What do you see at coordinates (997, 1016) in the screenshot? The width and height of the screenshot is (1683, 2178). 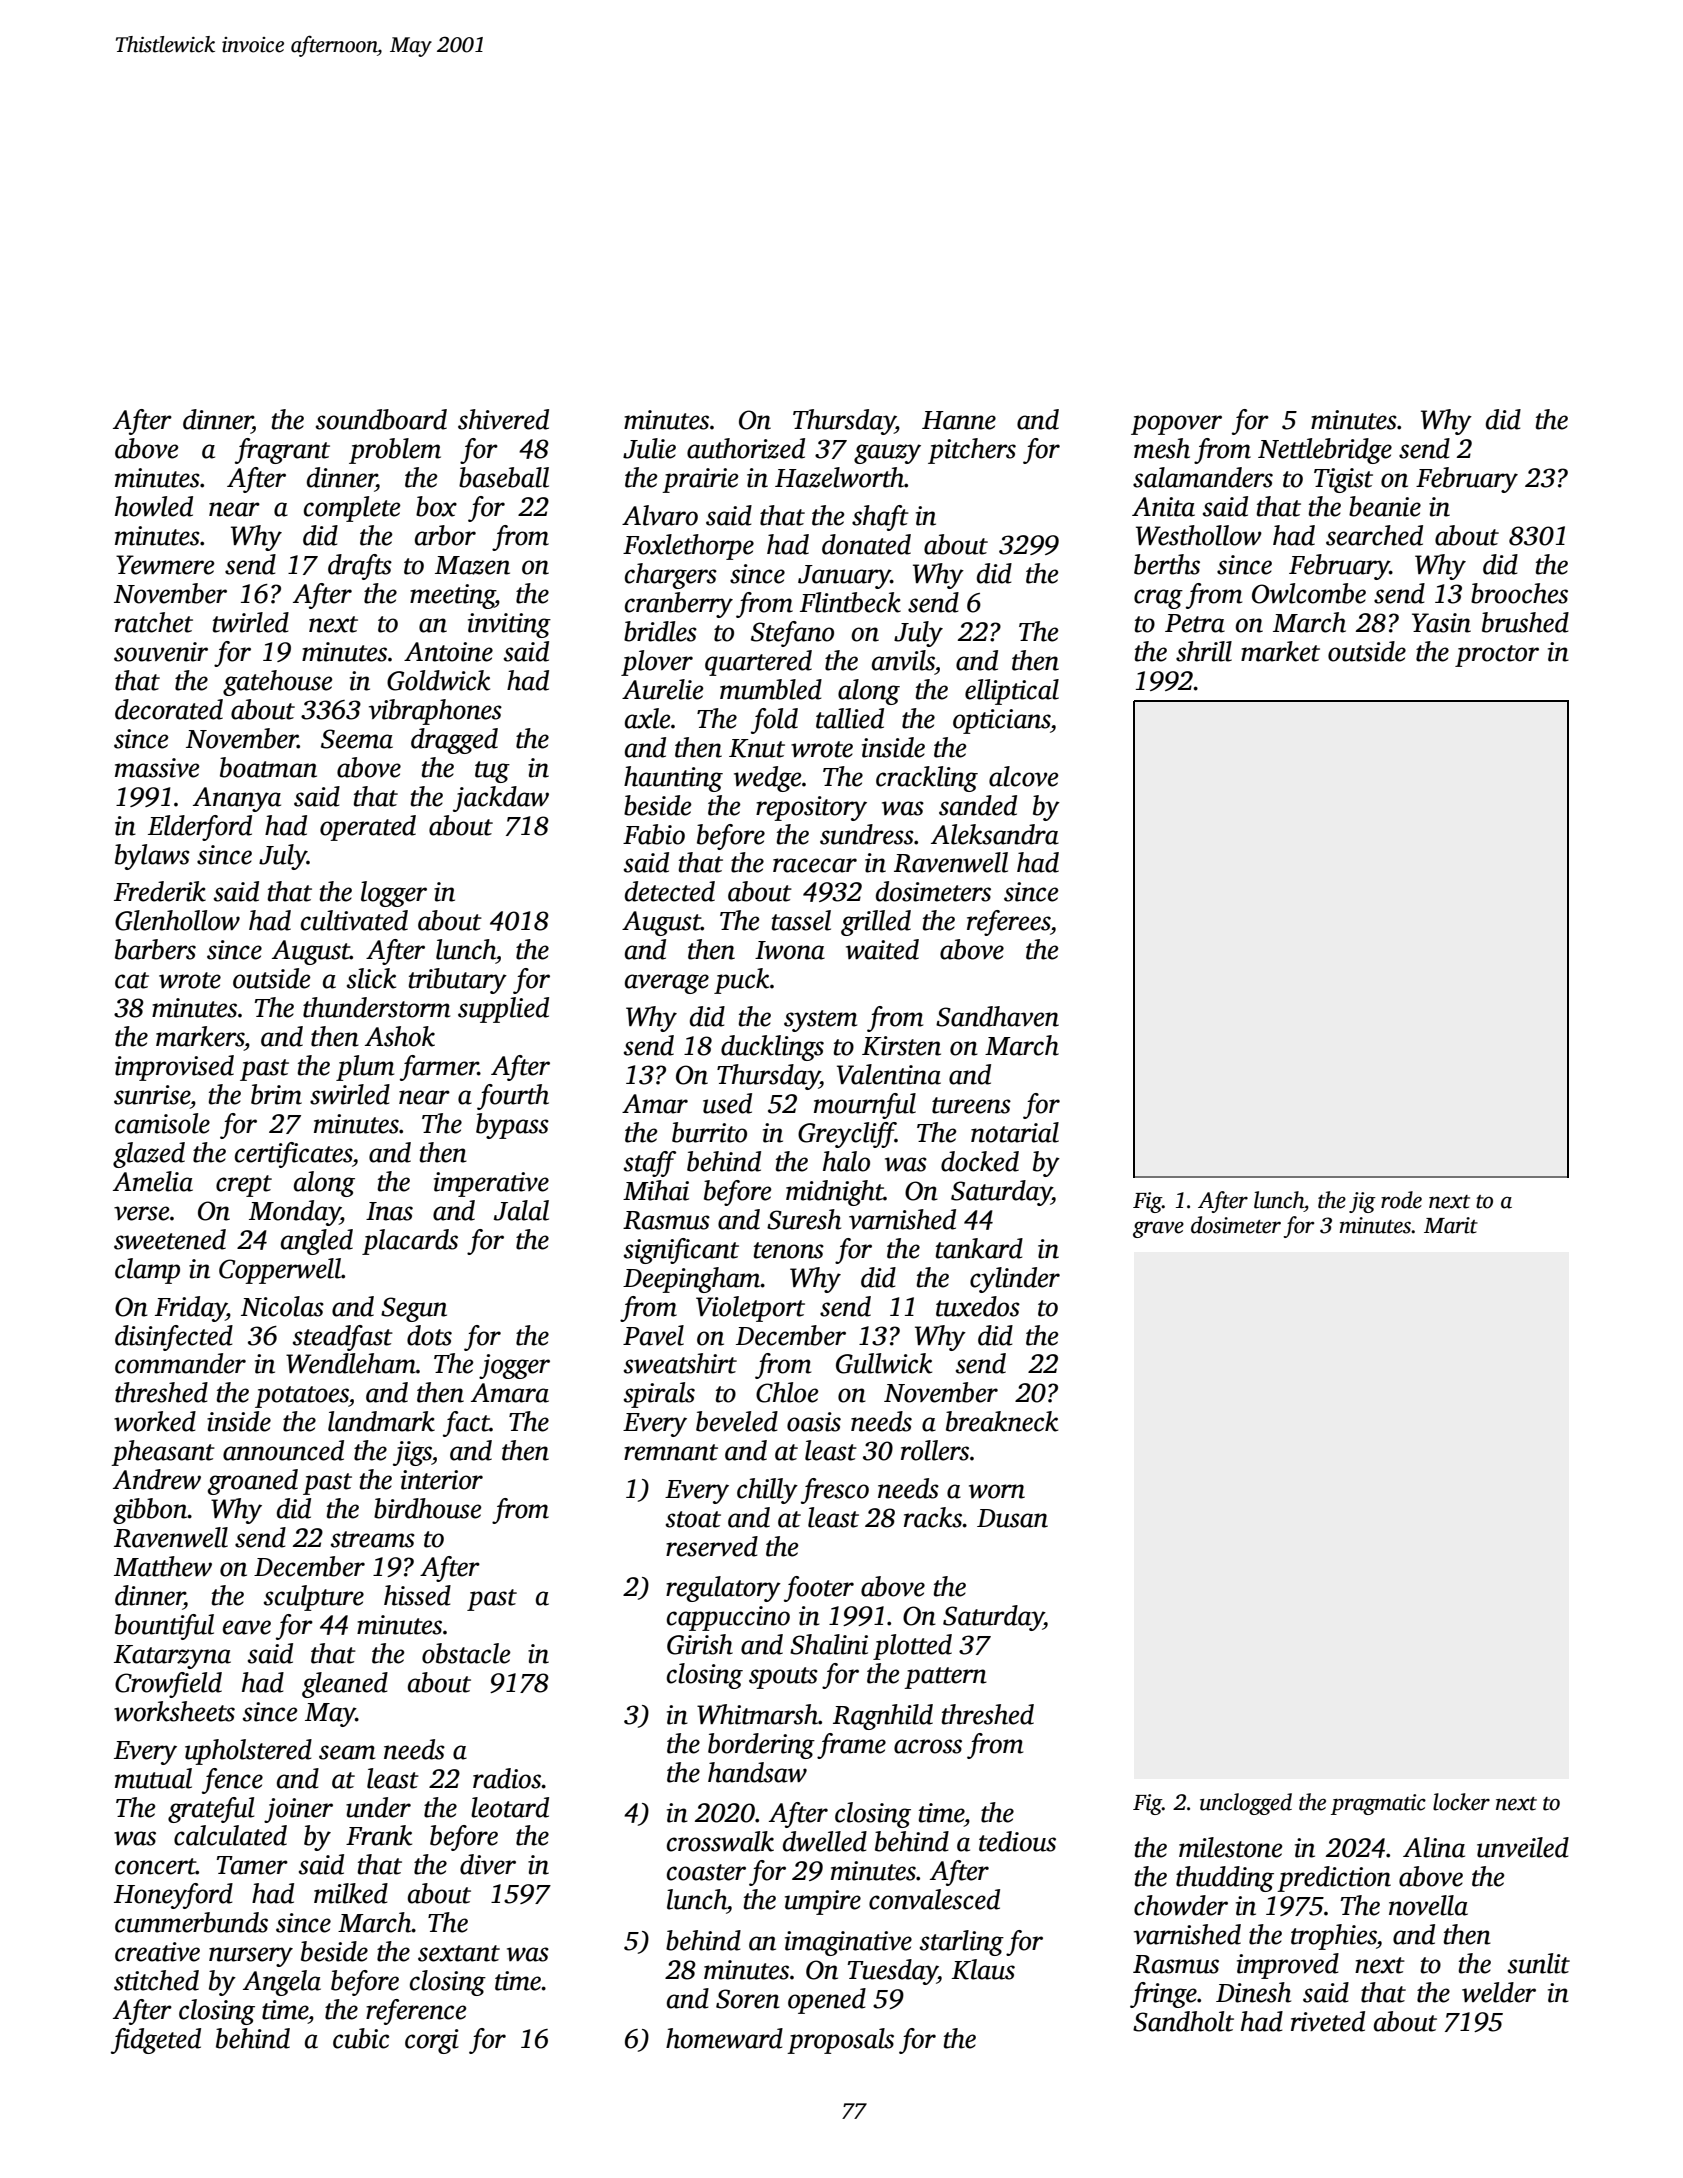 I see `Sandhaven` at bounding box center [997, 1016].
